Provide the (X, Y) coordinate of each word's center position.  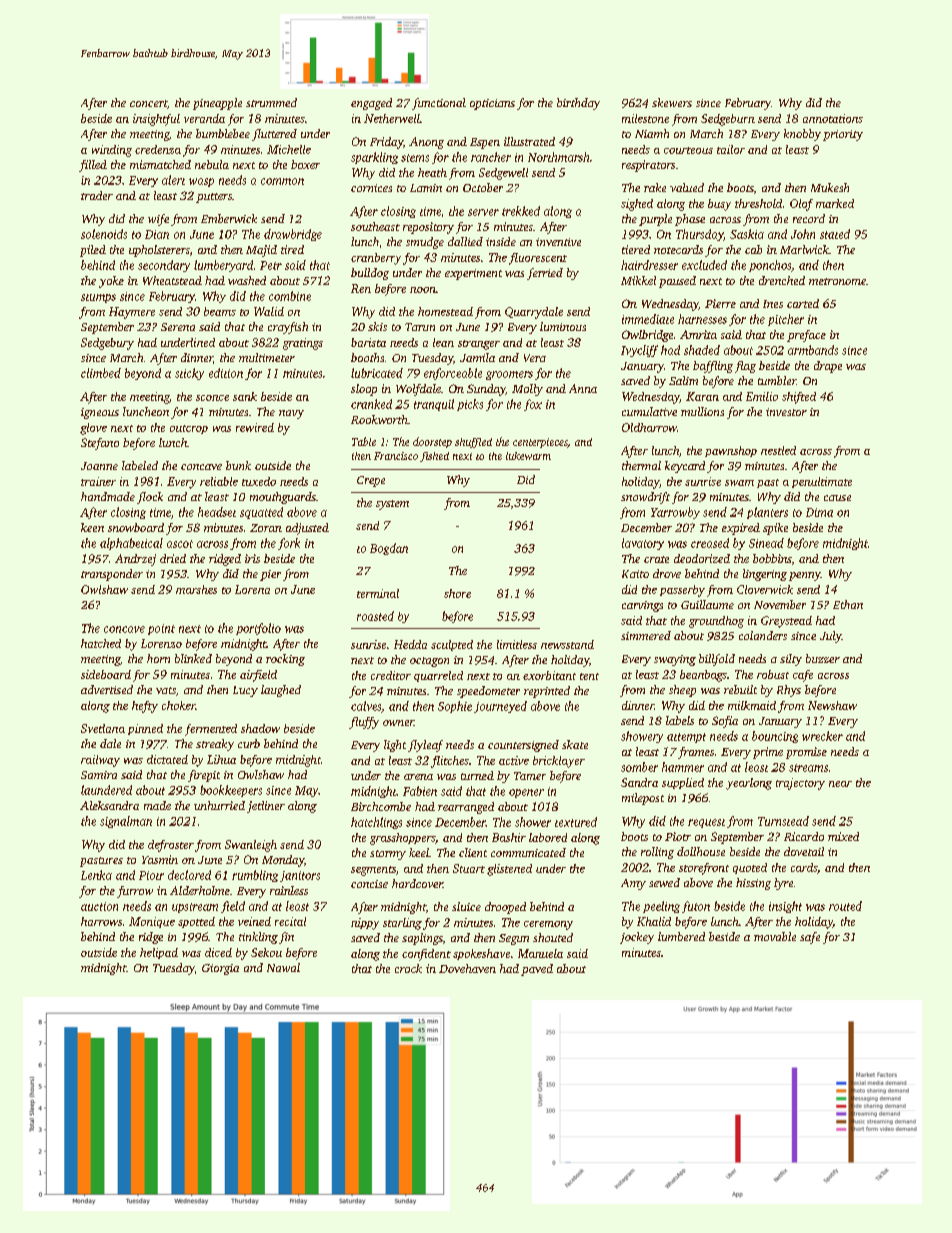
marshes (196, 589)
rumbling (255, 876)
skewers (672, 102)
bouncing (775, 737)
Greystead (786, 622)
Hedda (410, 644)
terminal (378, 593)
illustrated (529, 141)
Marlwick (804, 249)
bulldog (370, 274)
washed (247, 280)
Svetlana (103, 728)
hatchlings (376, 823)
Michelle (289, 149)
